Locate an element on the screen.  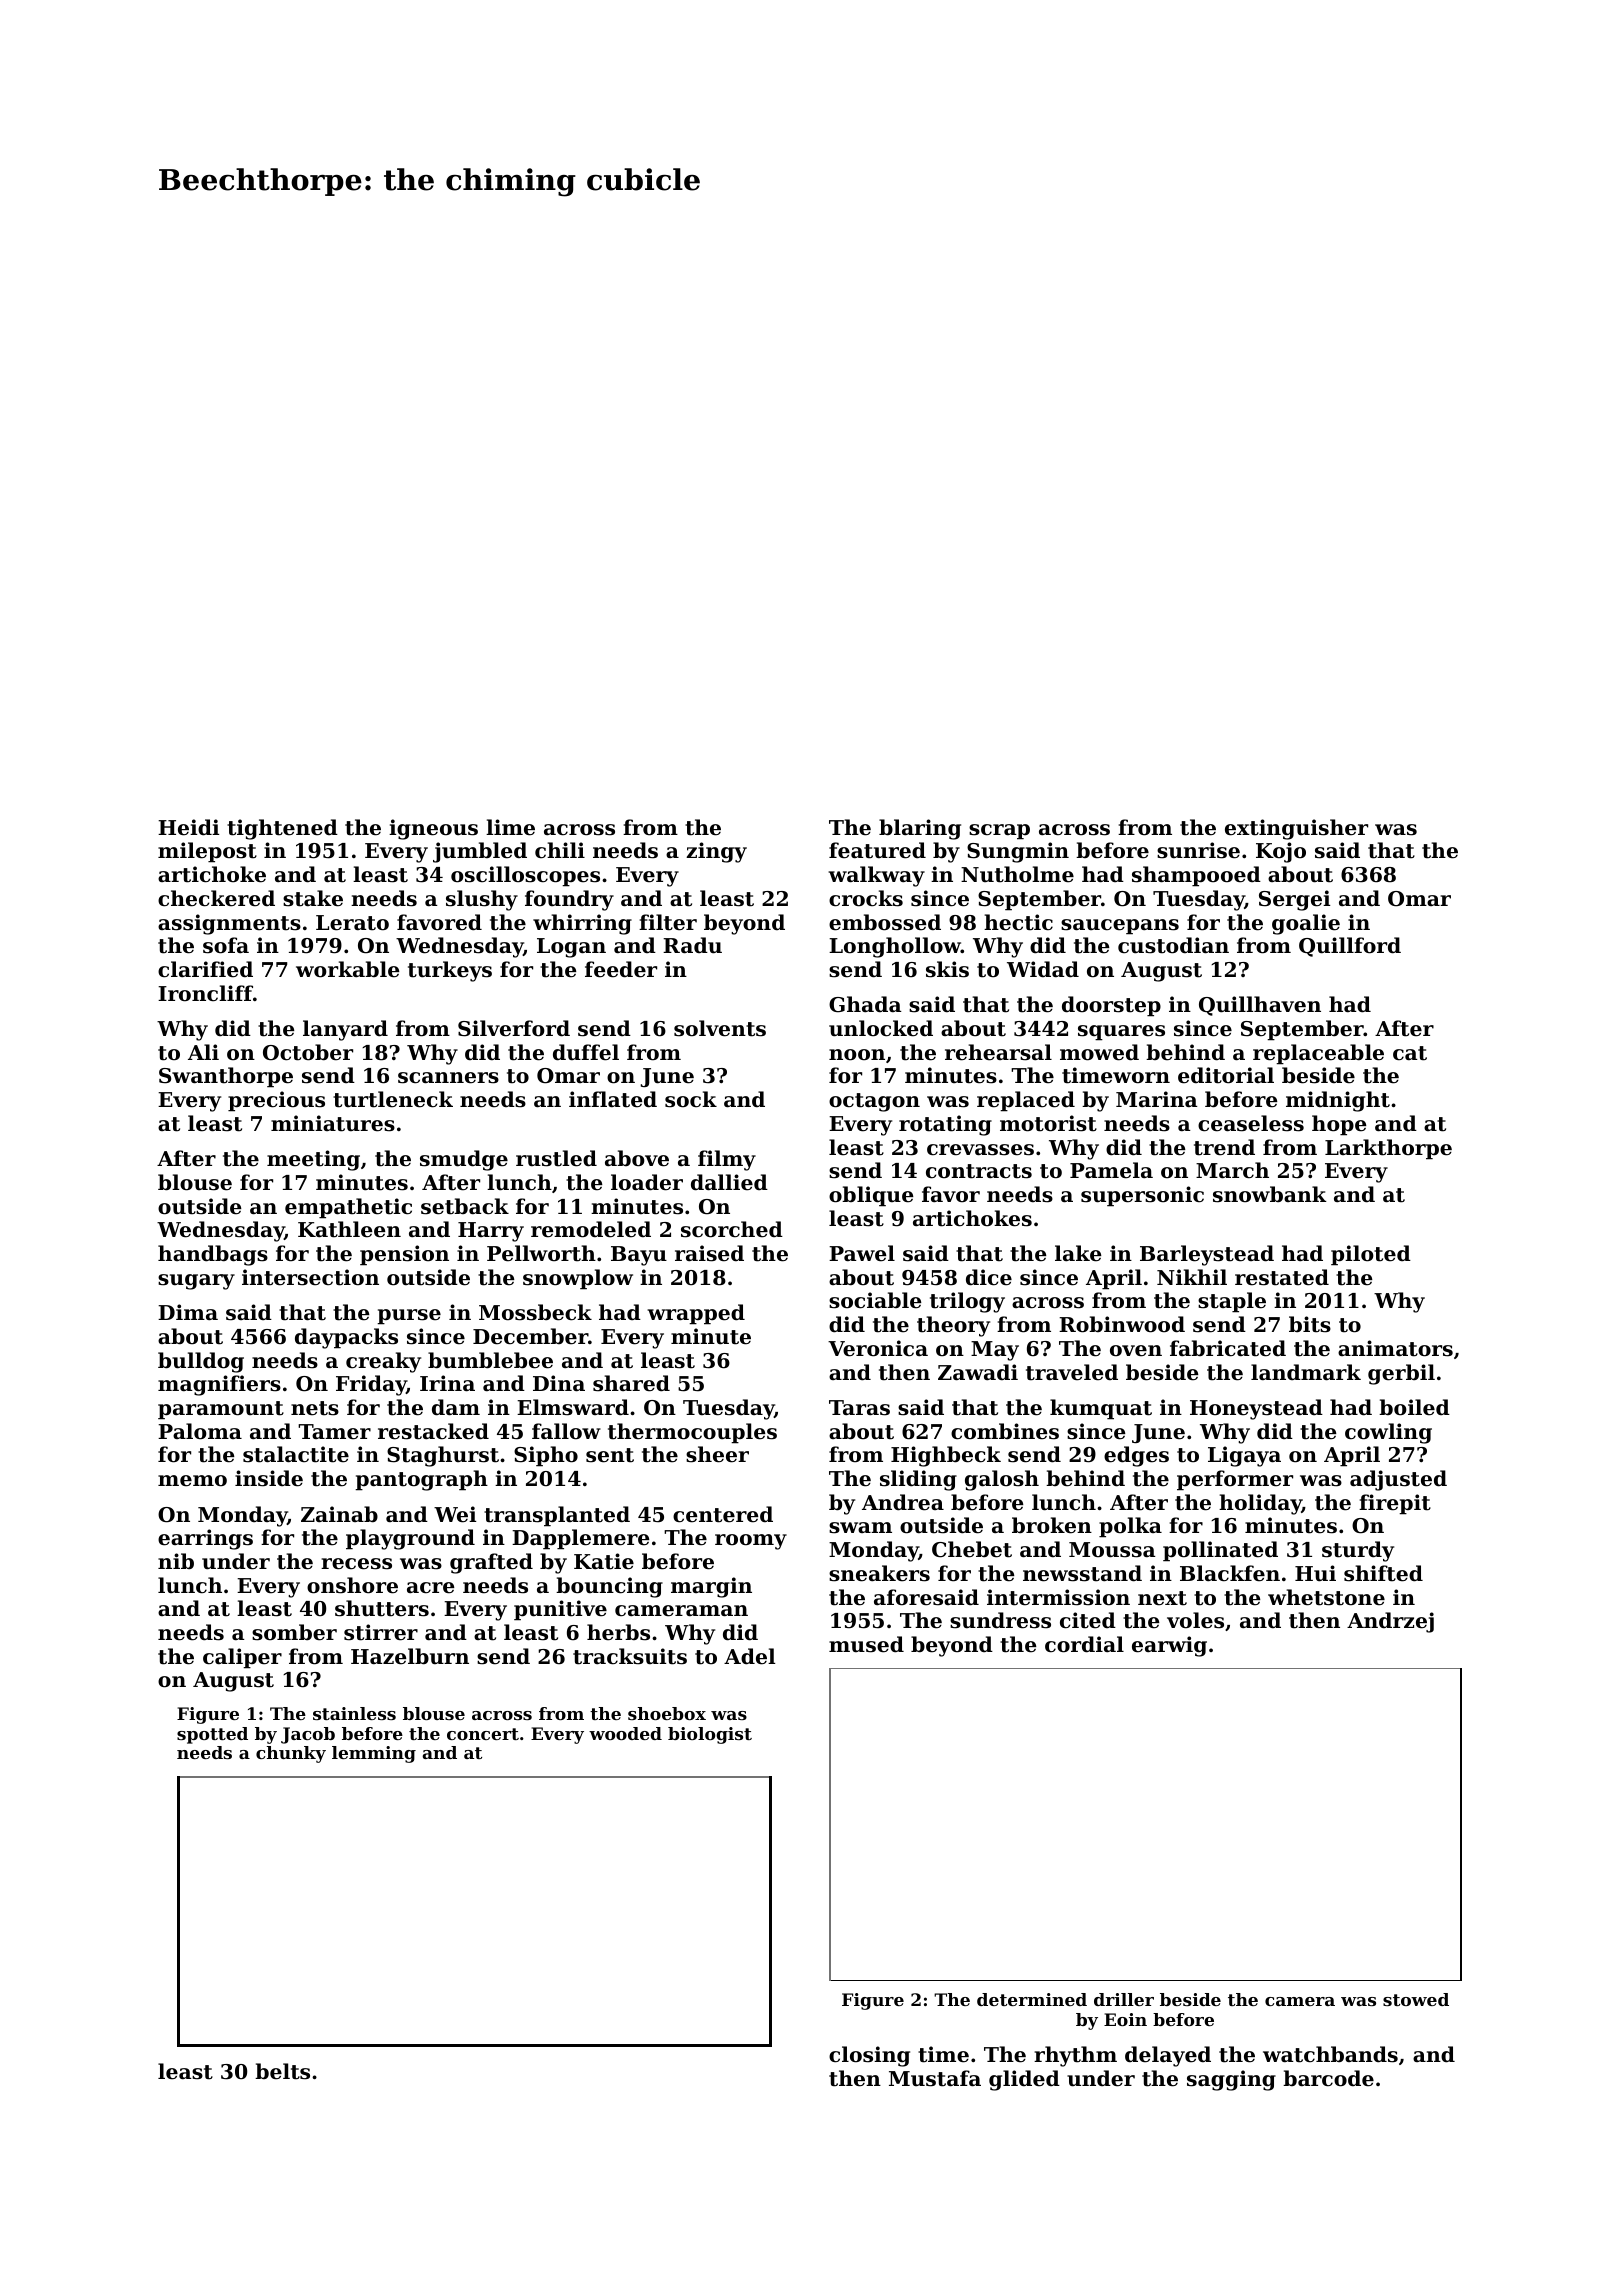
shifted is located at coordinates (1383, 1573).
